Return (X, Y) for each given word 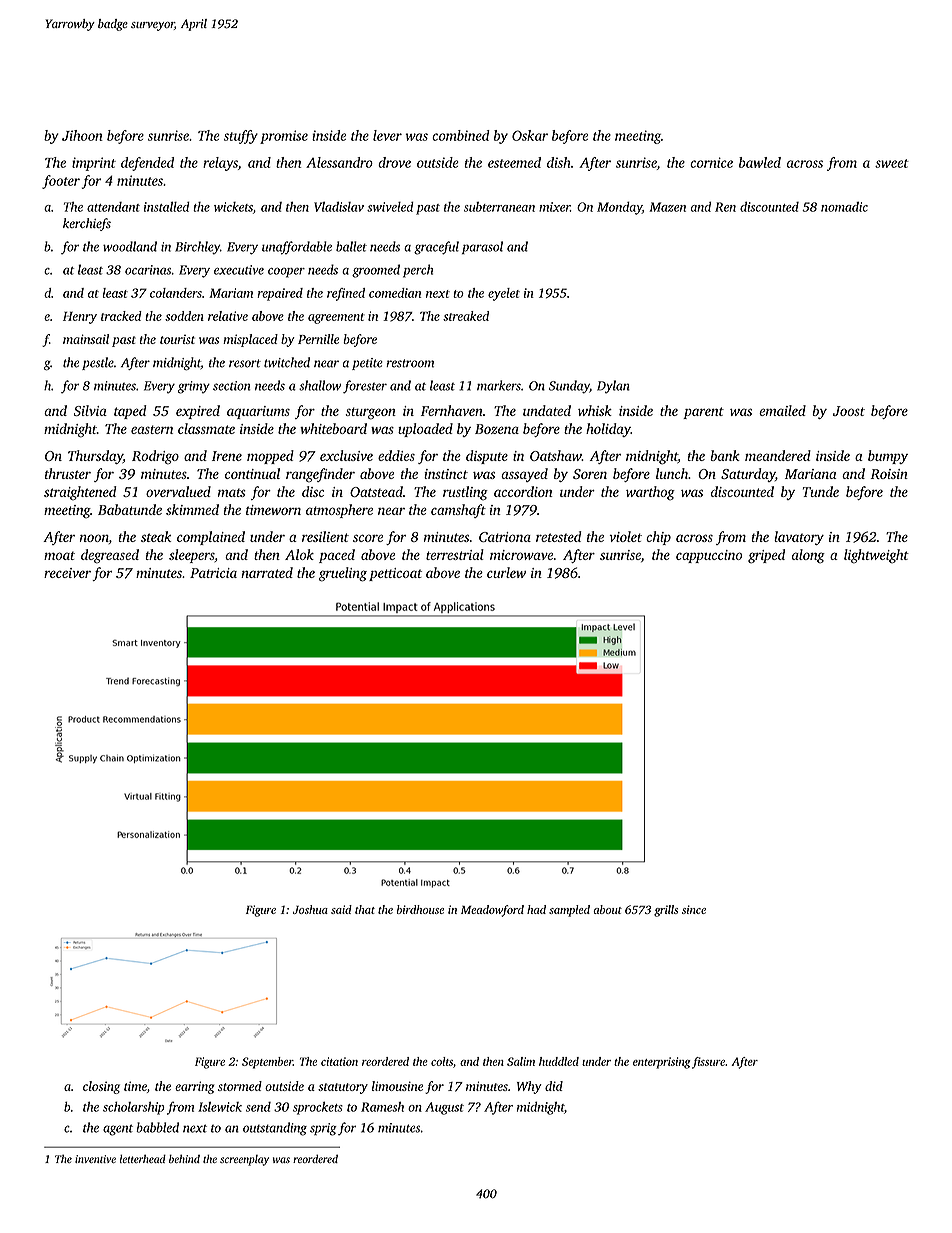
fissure (708, 1063)
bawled (760, 162)
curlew (506, 572)
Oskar (530, 135)
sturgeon (370, 413)
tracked (121, 316)
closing (101, 1087)
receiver (67, 573)
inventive (95, 1159)
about (607, 909)
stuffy (241, 137)
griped (766, 556)
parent (703, 413)
